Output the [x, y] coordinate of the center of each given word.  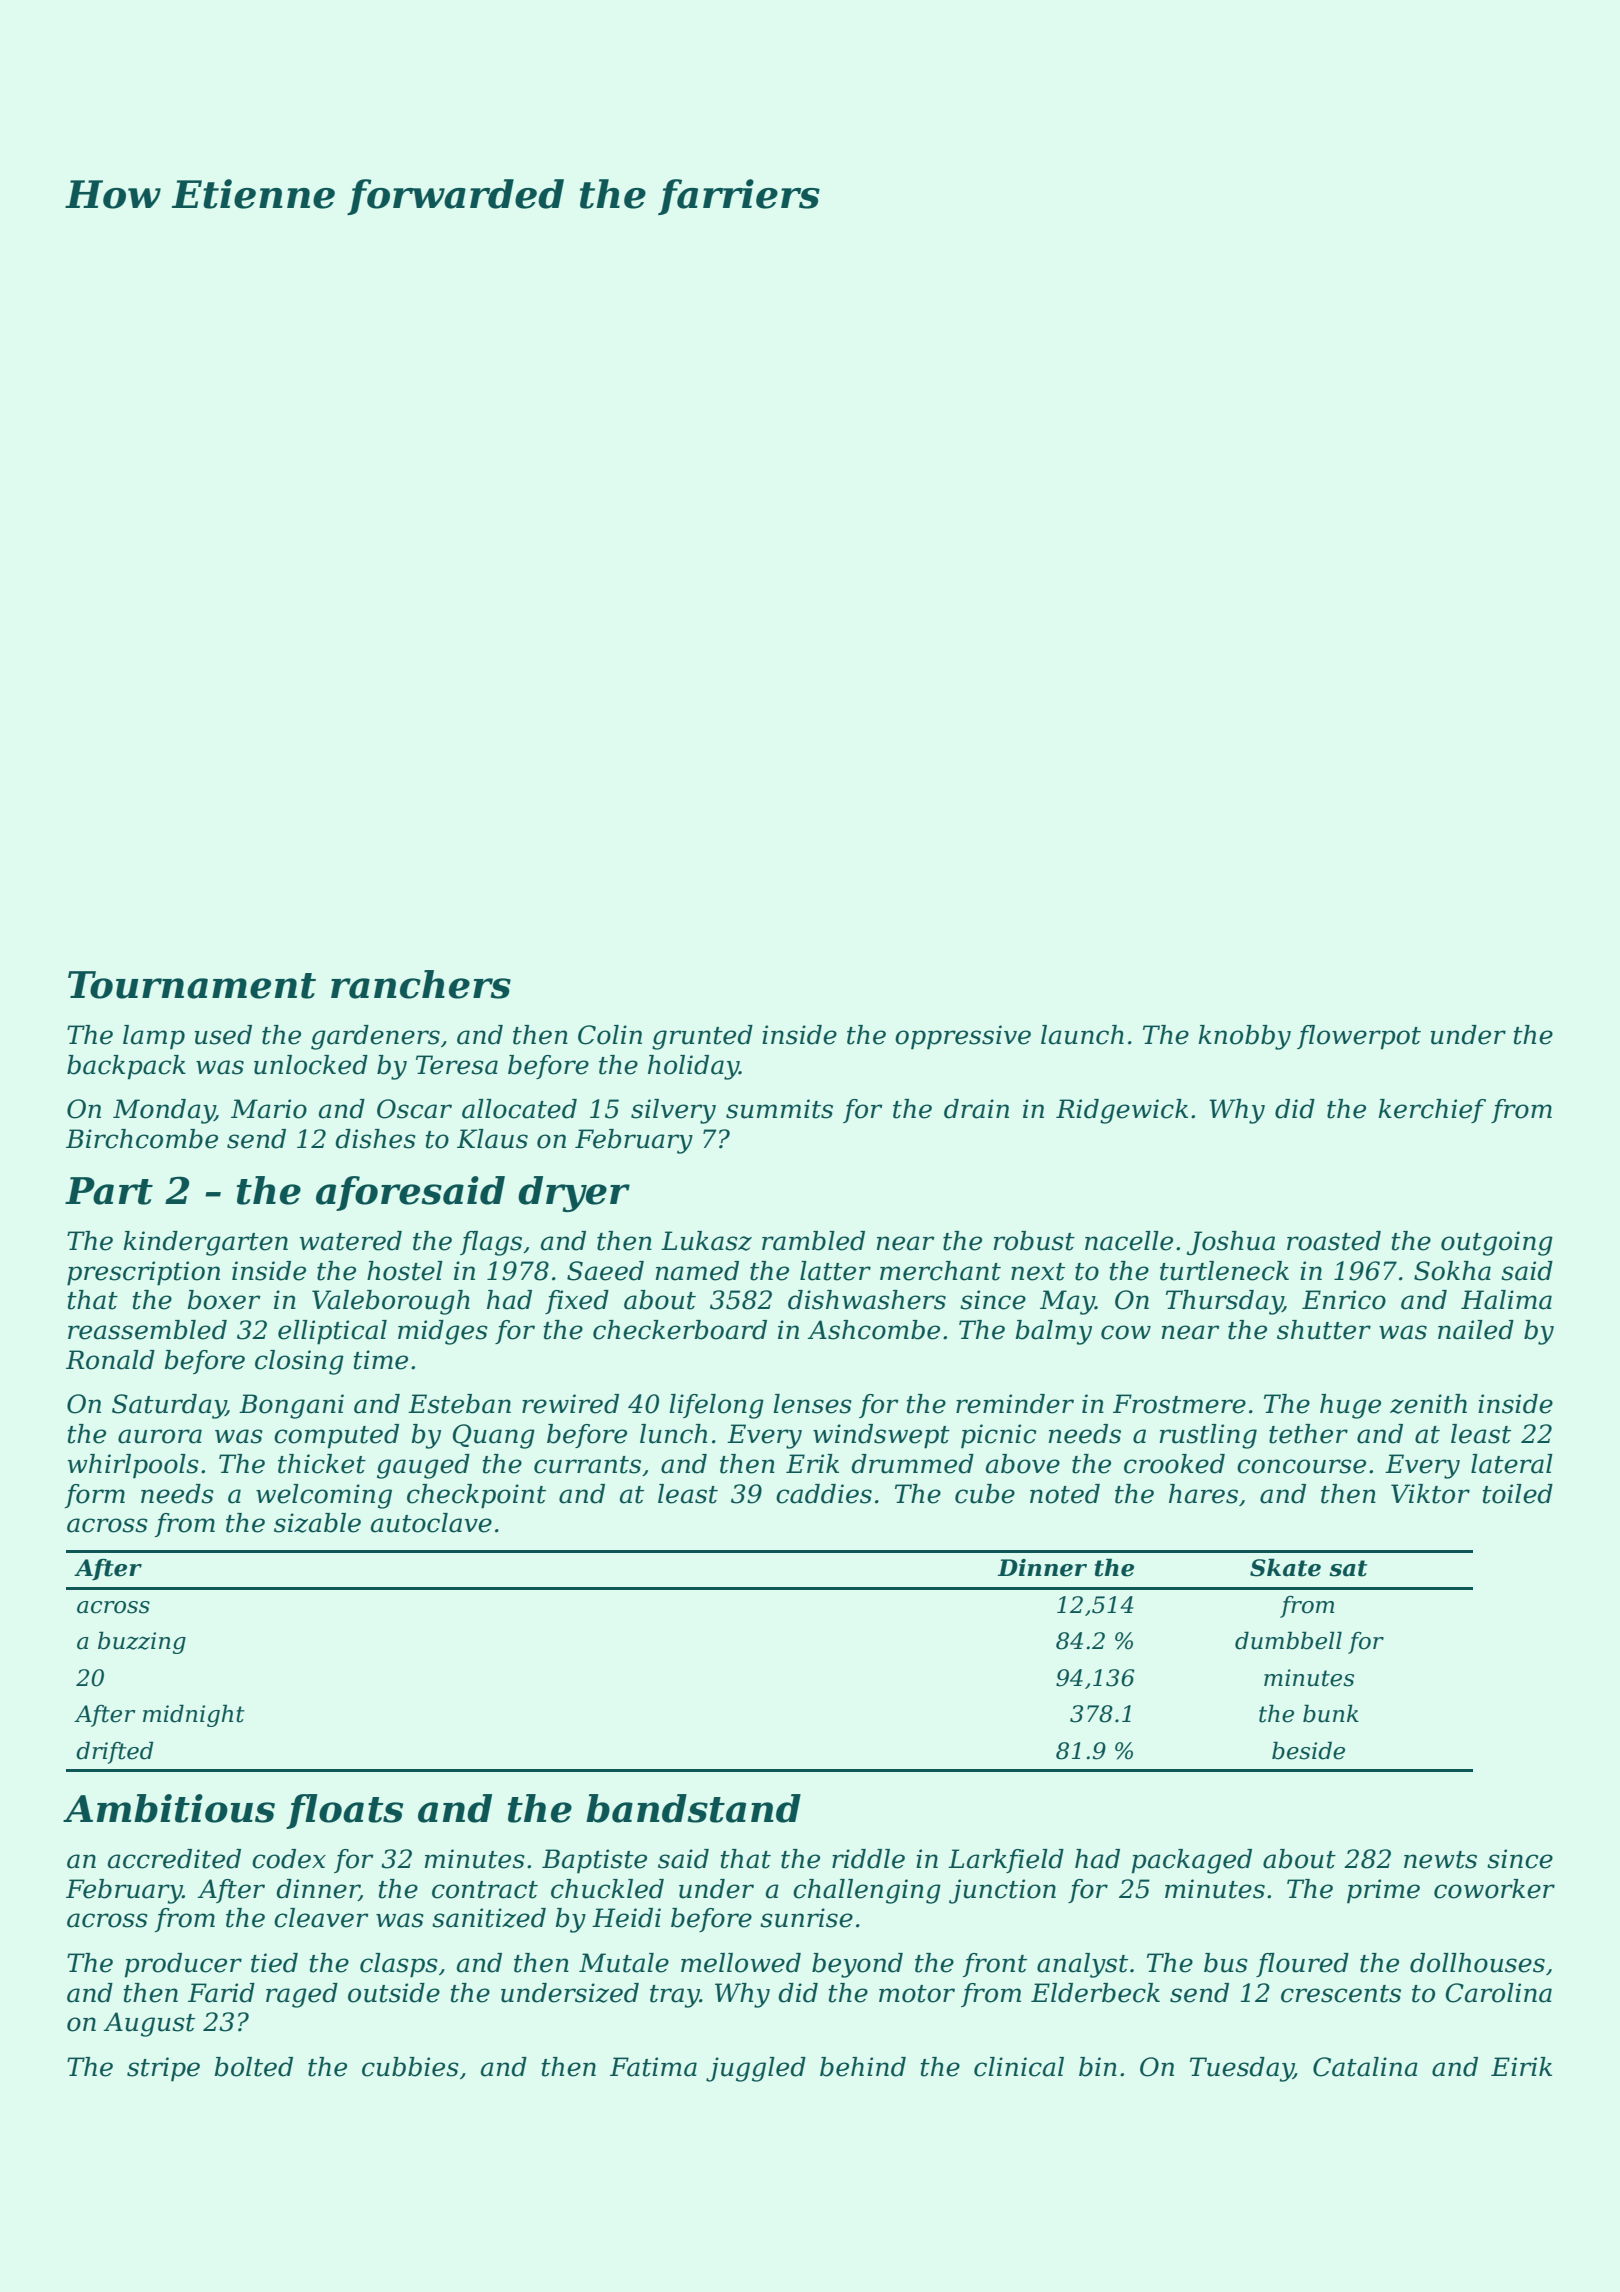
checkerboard [680, 1330]
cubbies [410, 2067]
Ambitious [169, 1808]
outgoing [1497, 1243]
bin [1098, 2067]
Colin [610, 1035]
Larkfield [1006, 1861]
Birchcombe [142, 1139]
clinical [1019, 2067]
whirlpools [133, 1466]
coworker [1494, 1889]
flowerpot [1359, 1037]
